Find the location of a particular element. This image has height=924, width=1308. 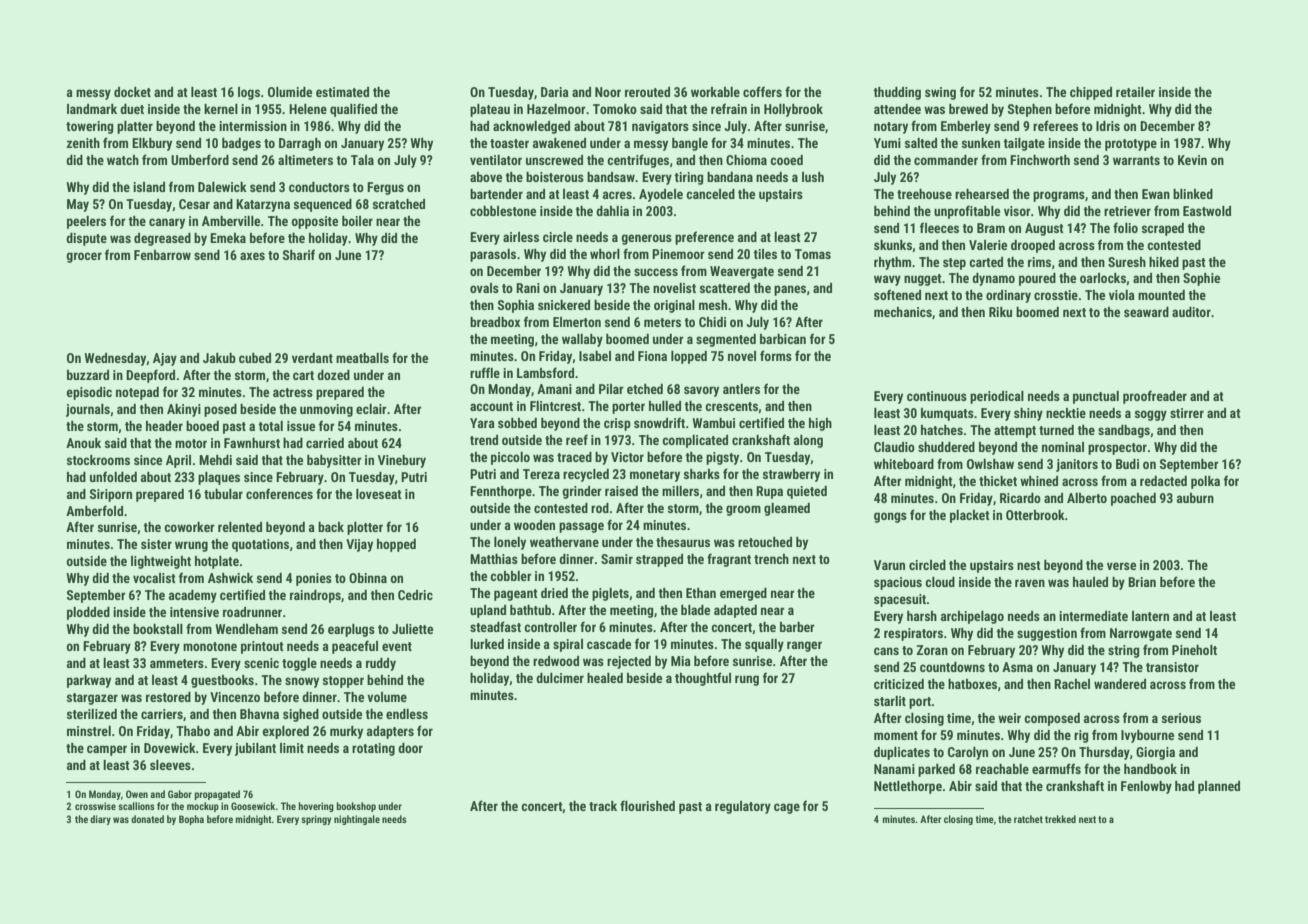

Rachel is located at coordinates (1072, 684).
